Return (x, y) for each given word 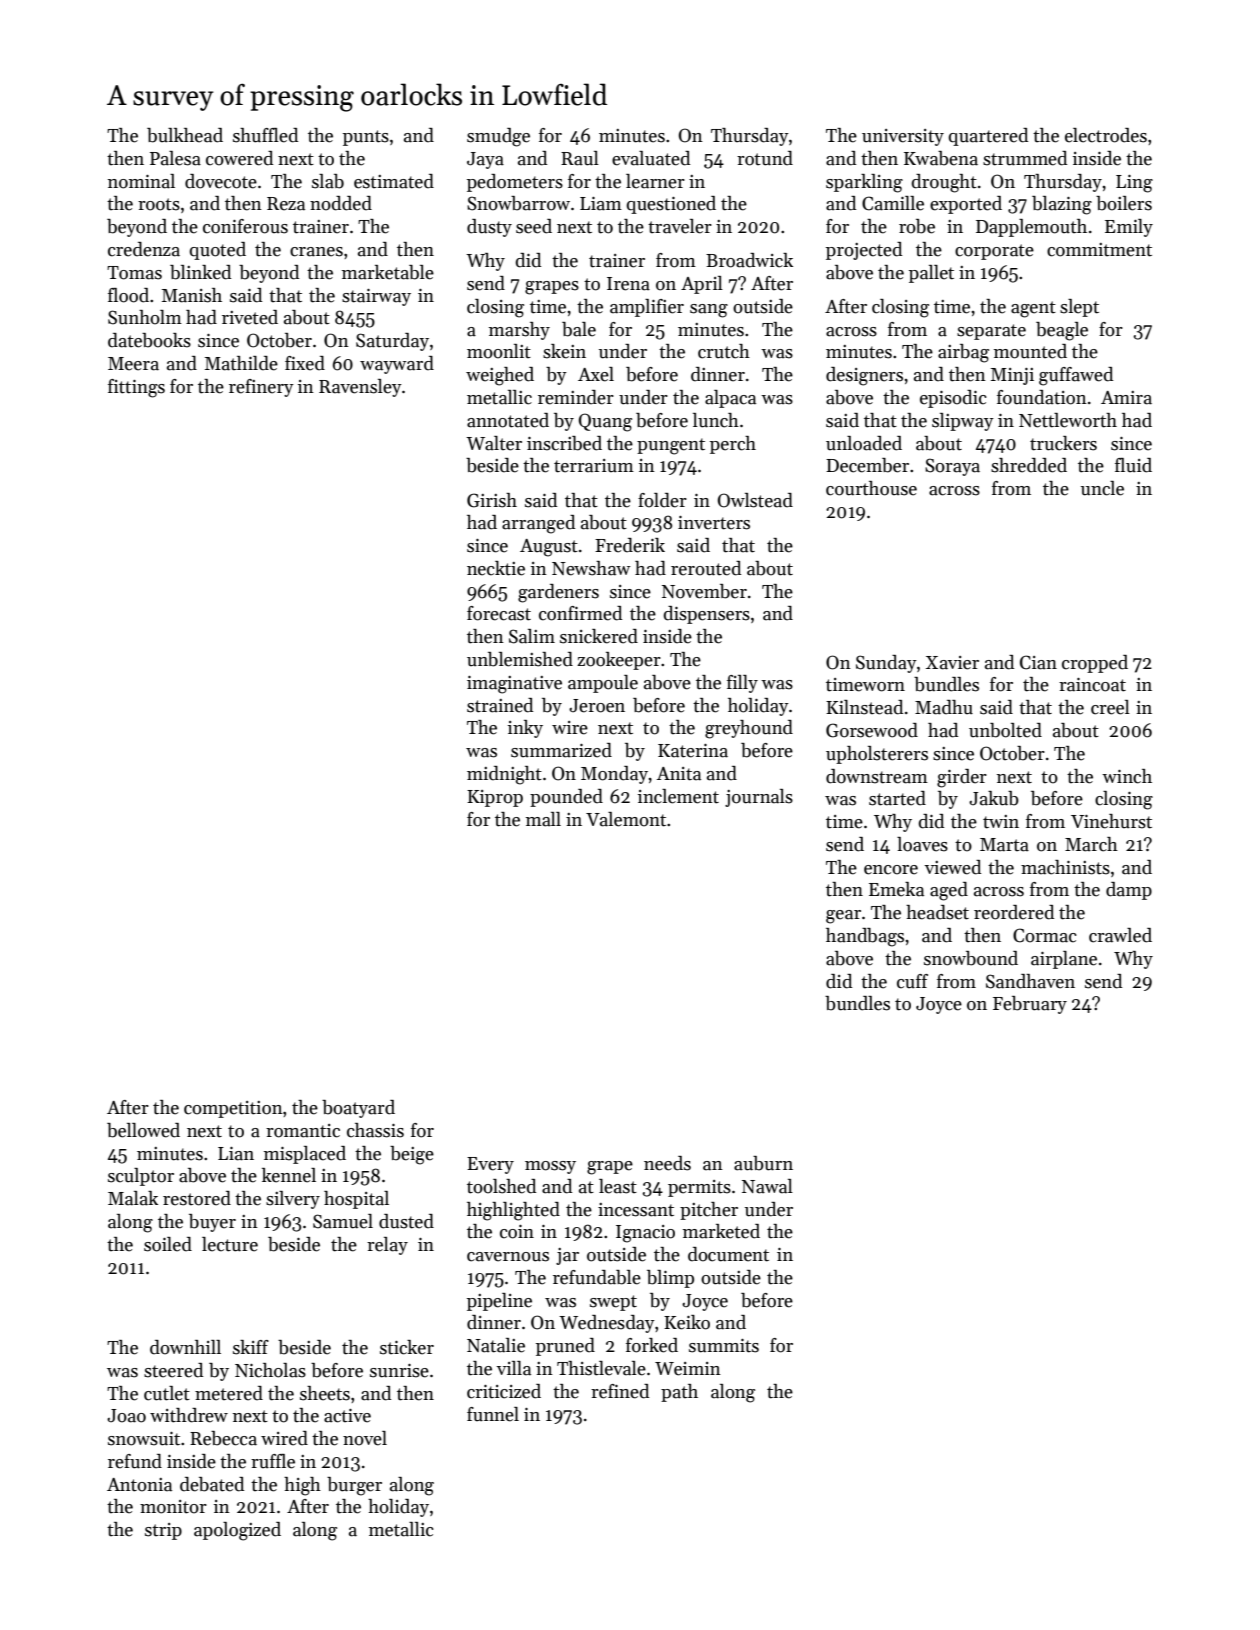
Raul (580, 158)
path (679, 1393)
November (704, 591)
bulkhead (185, 135)
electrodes (1106, 135)
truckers (1063, 443)
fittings (136, 388)
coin (517, 1232)
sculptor (141, 1177)
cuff (912, 981)
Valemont (626, 819)
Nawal (767, 1186)
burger (354, 1486)
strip (163, 1531)
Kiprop (495, 798)
